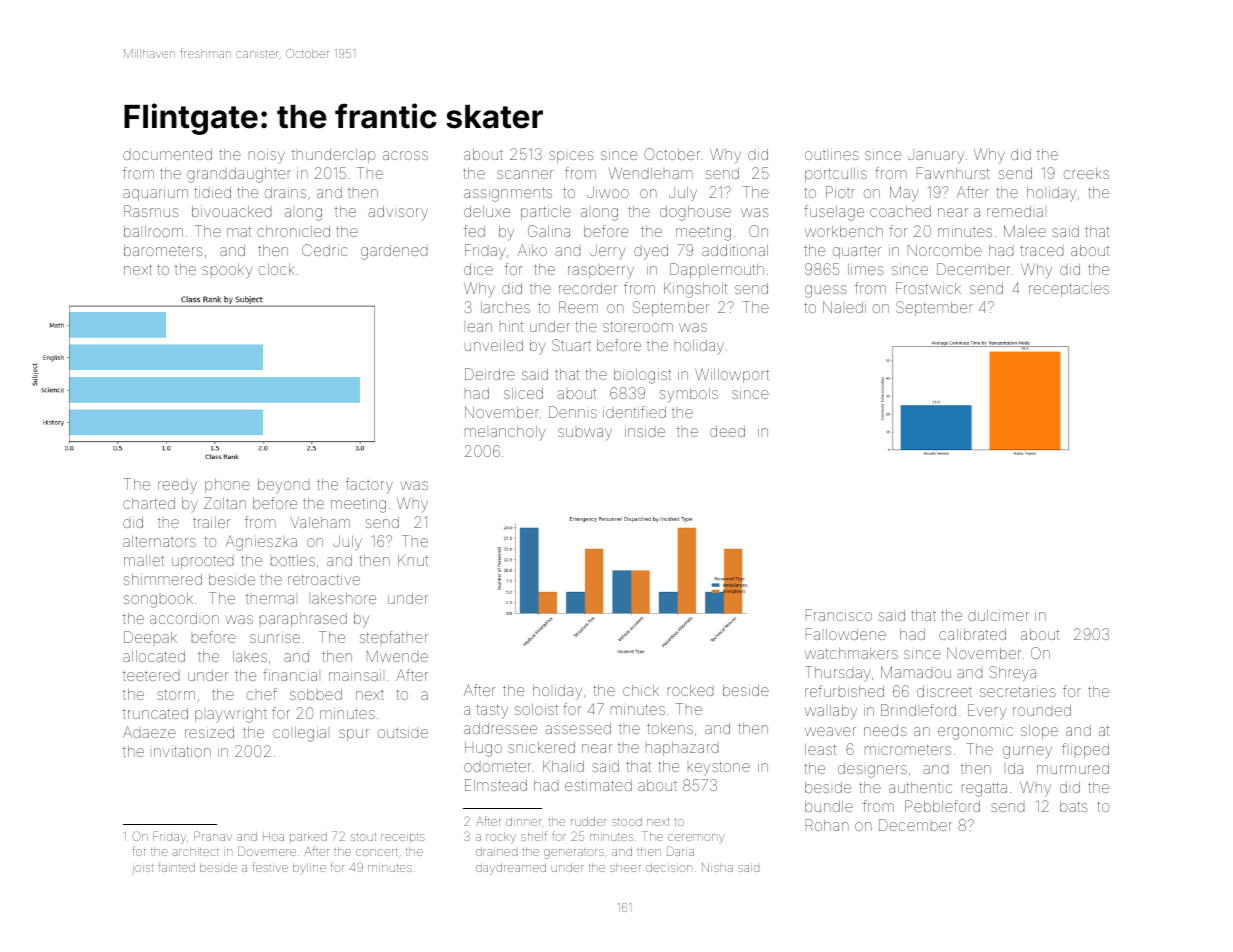 This image has height=952, width=1233. Describe the element at coordinates (717, 867) in the image. I see `Nisha` at that location.
